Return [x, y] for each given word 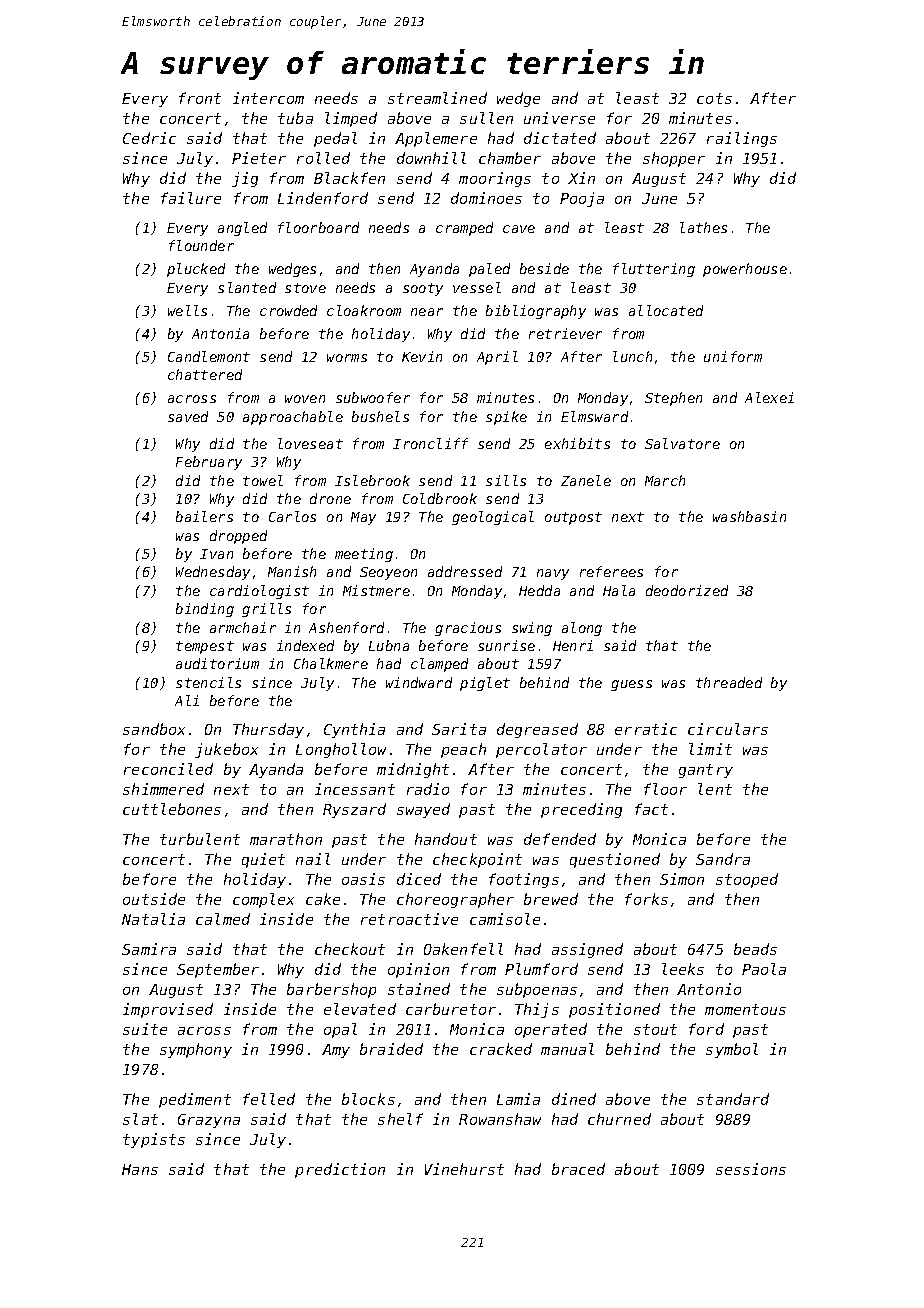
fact [651, 809]
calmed [223, 919]
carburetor [451, 1009]
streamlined [437, 98]
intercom [268, 98]
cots [714, 98]
